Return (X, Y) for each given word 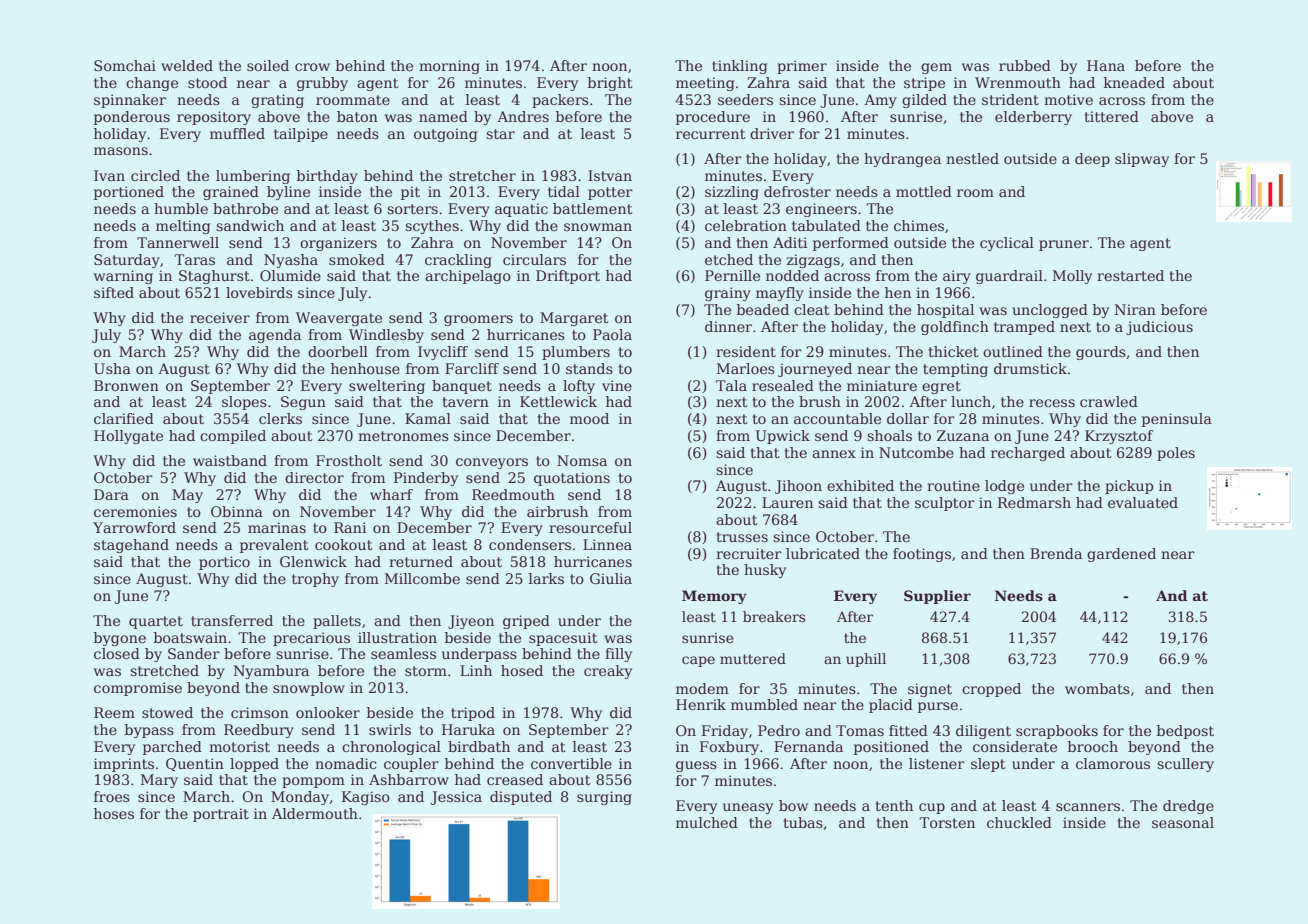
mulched (707, 822)
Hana (1106, 65)
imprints (124, 765)
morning (449, 67)
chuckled (1019, 822)
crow (312, 67)
